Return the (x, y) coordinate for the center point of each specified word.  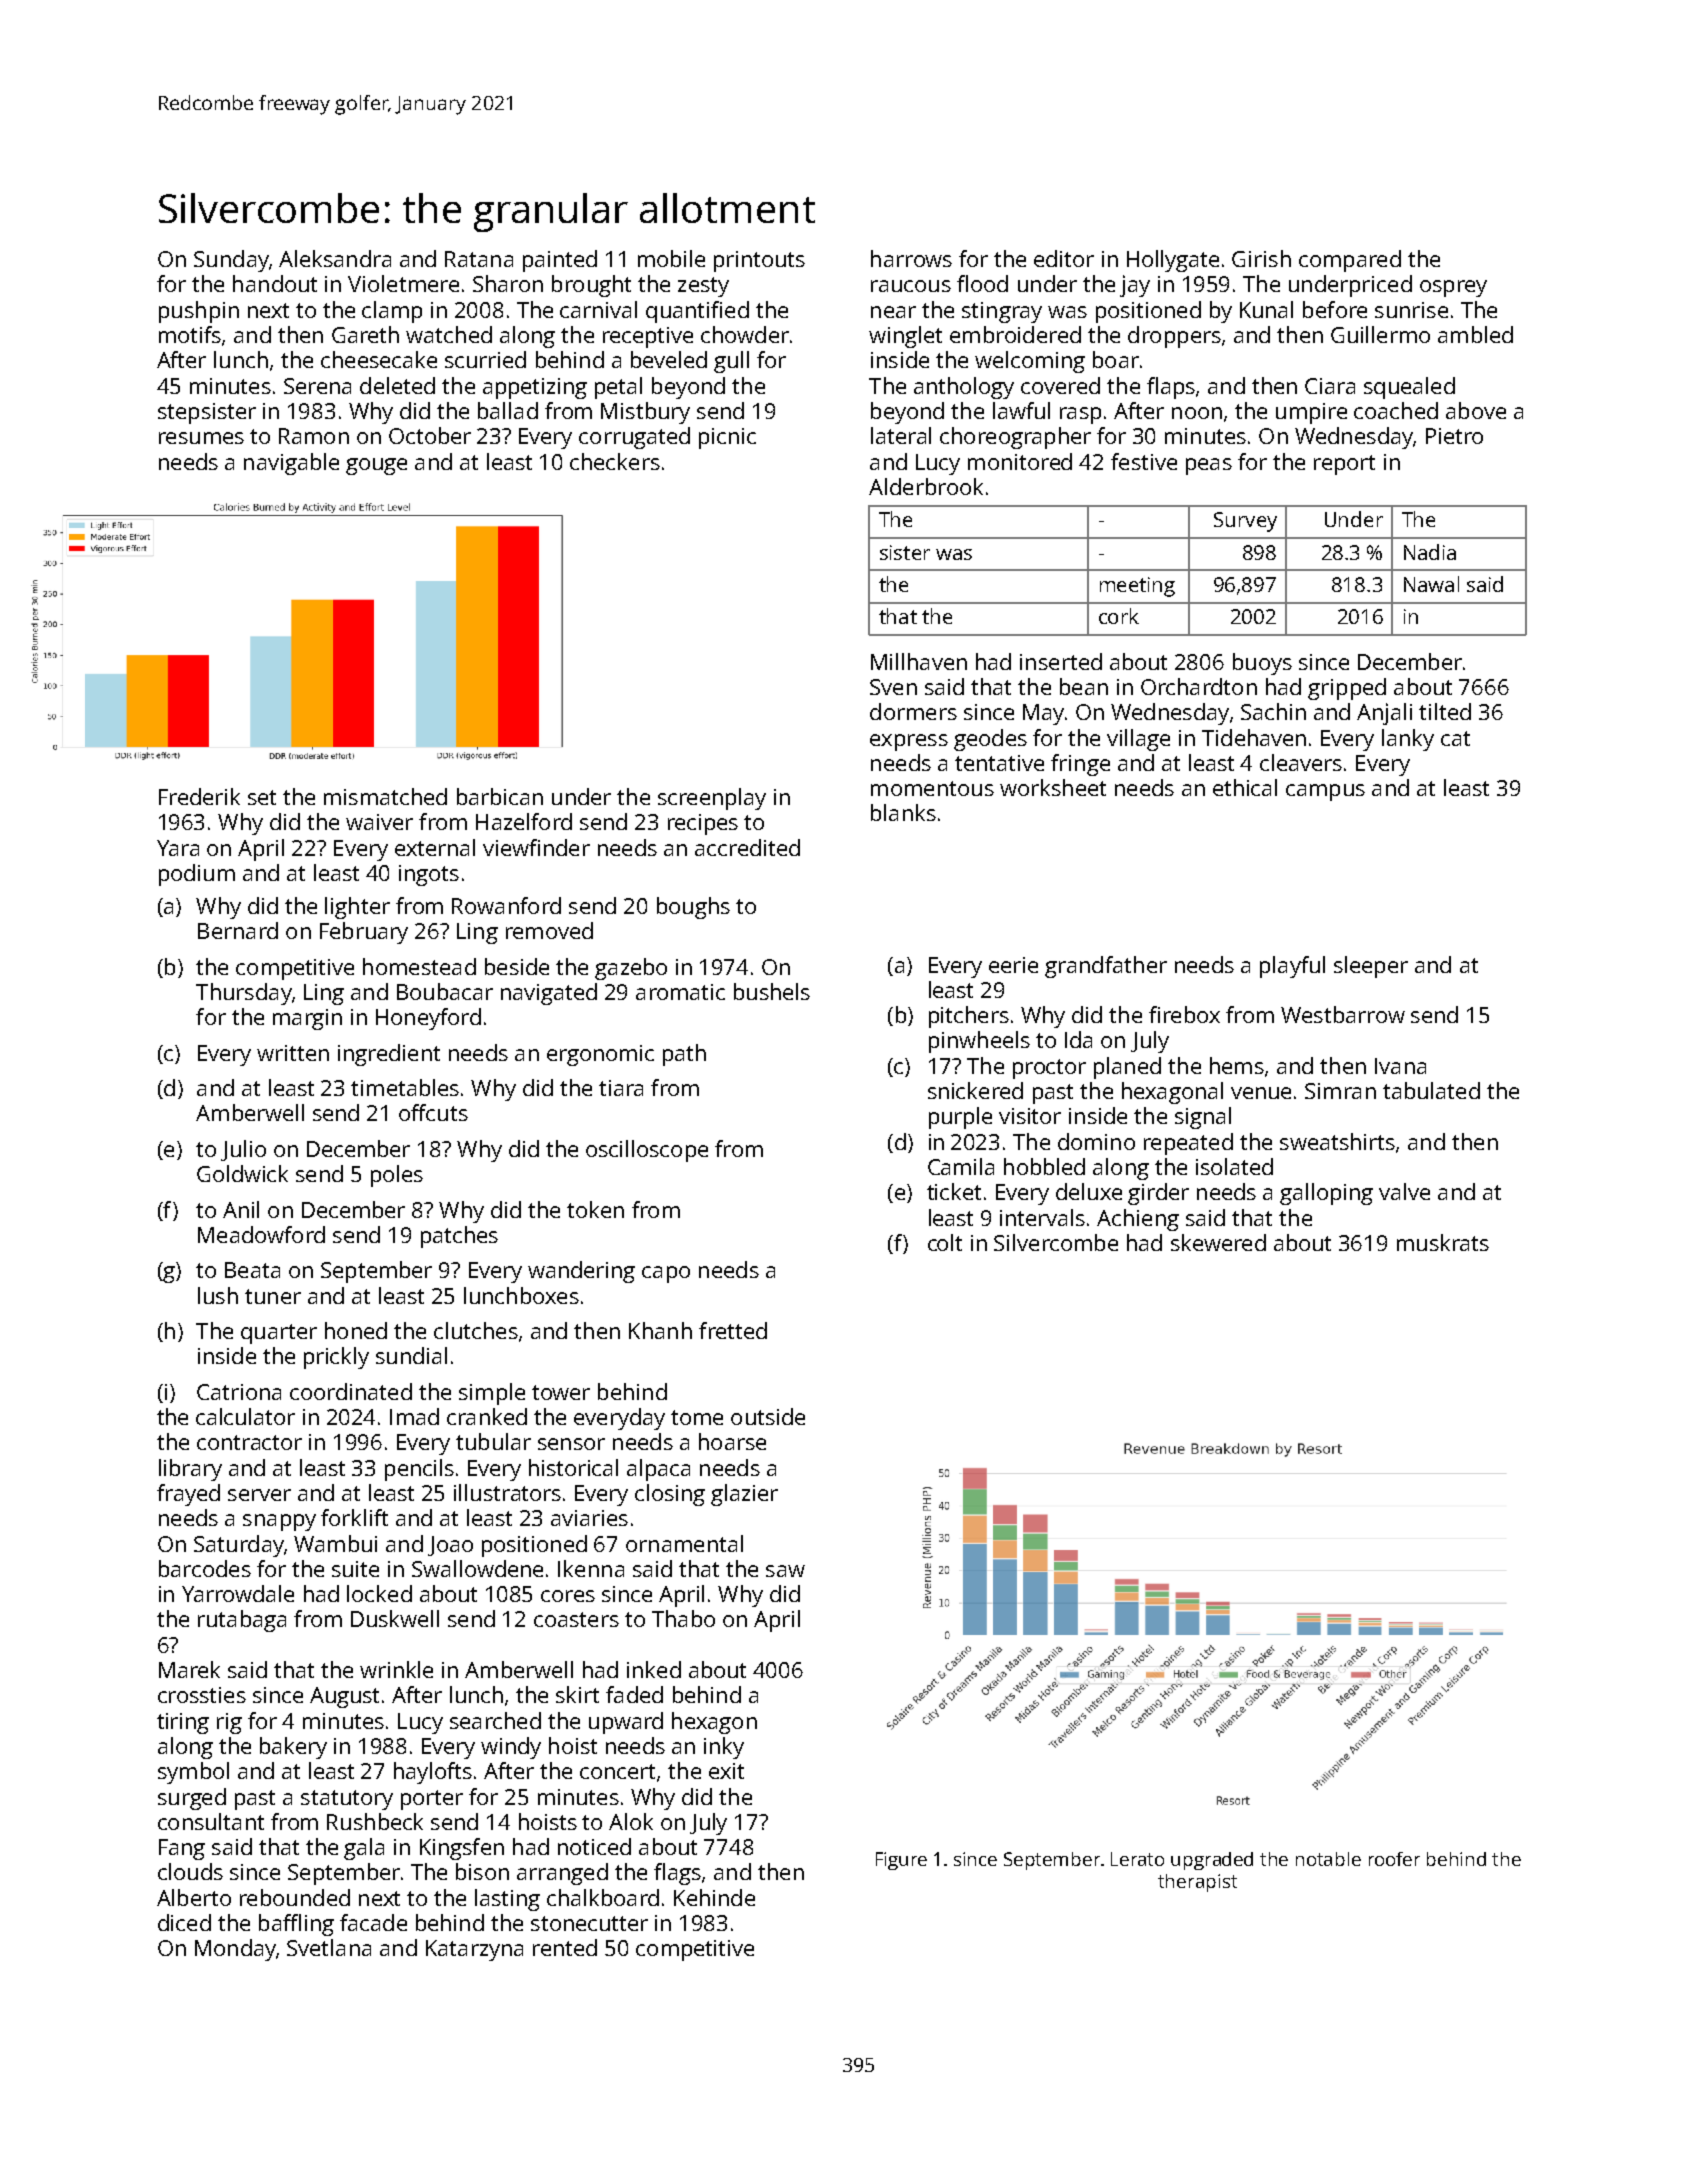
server (259, 1495)
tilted (1445, 711)
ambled (1475, 334)
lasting (507, 1900)
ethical (1245, 787)
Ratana (479, 259)
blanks (903, 812)
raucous (911, 286)
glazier (744, 1495)
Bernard (238, 930)
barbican (500, 796)
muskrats (1443, 1242)
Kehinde (714, 1897)
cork (1119, 616)
